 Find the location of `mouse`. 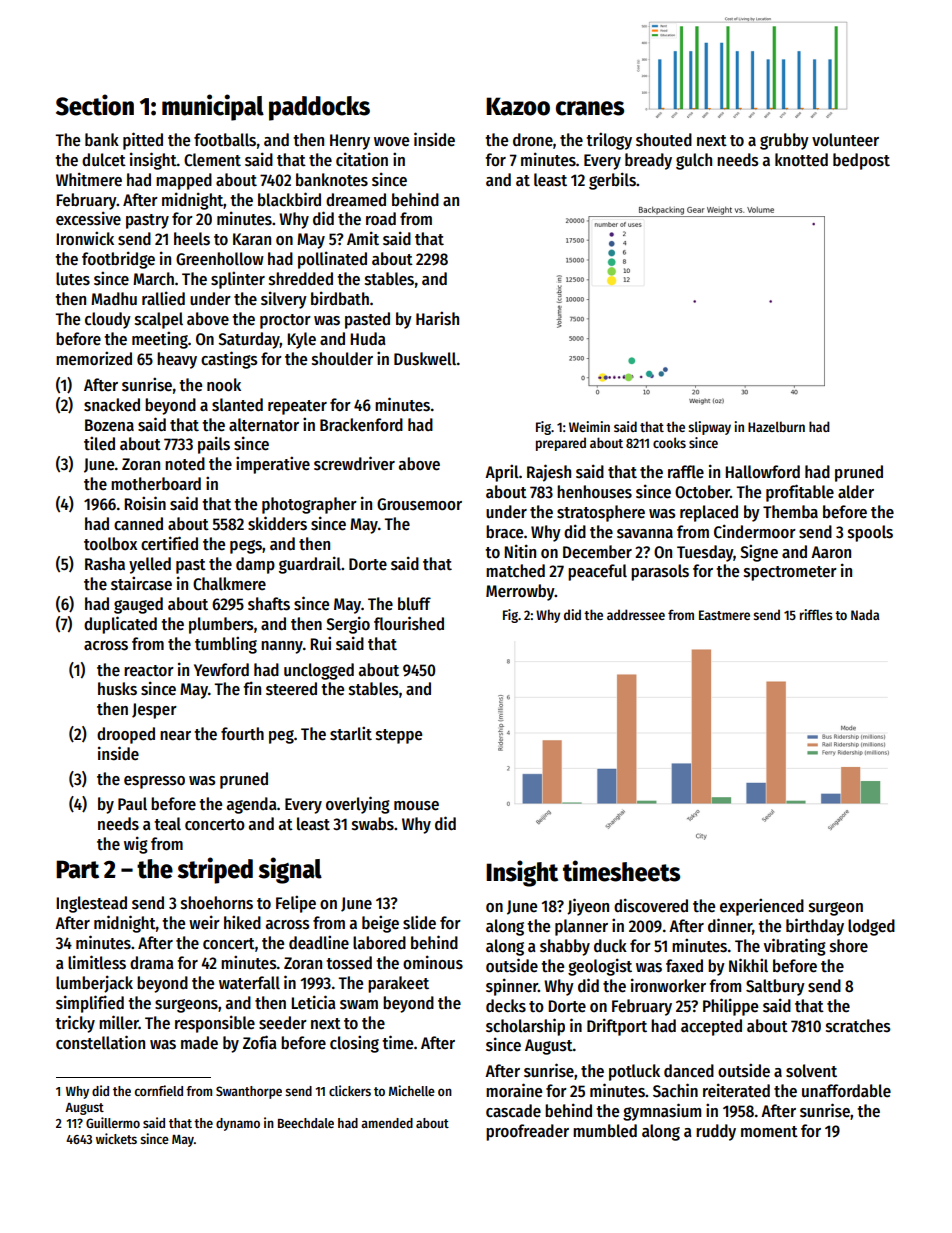

mouse is located at coordinates (416, 806).
